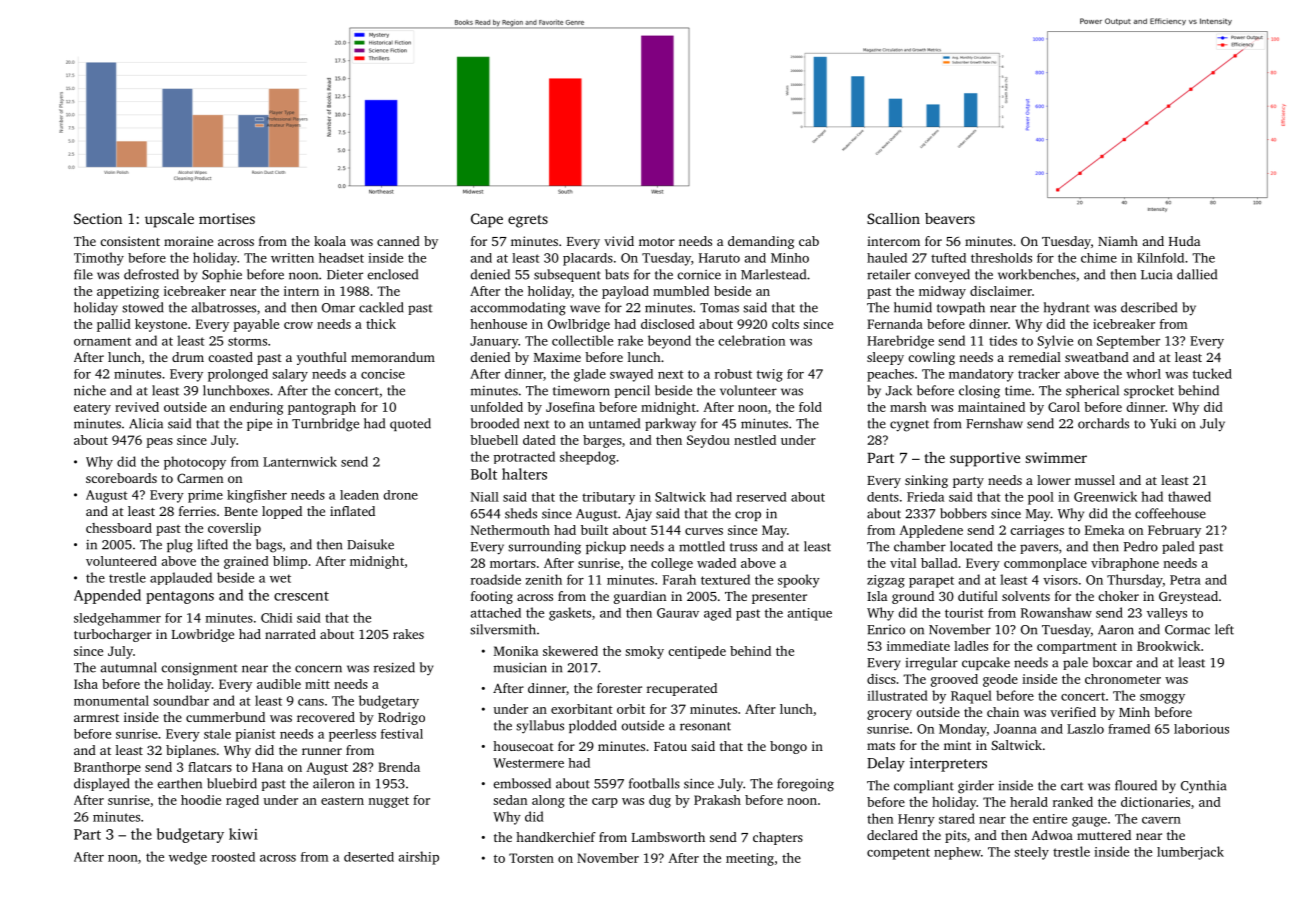 This screenshot has height=924, width=1308. What do you see at coordinates (129, 667) in the screenshot?
I see `autumnal` at bounding box center [129, 667].
